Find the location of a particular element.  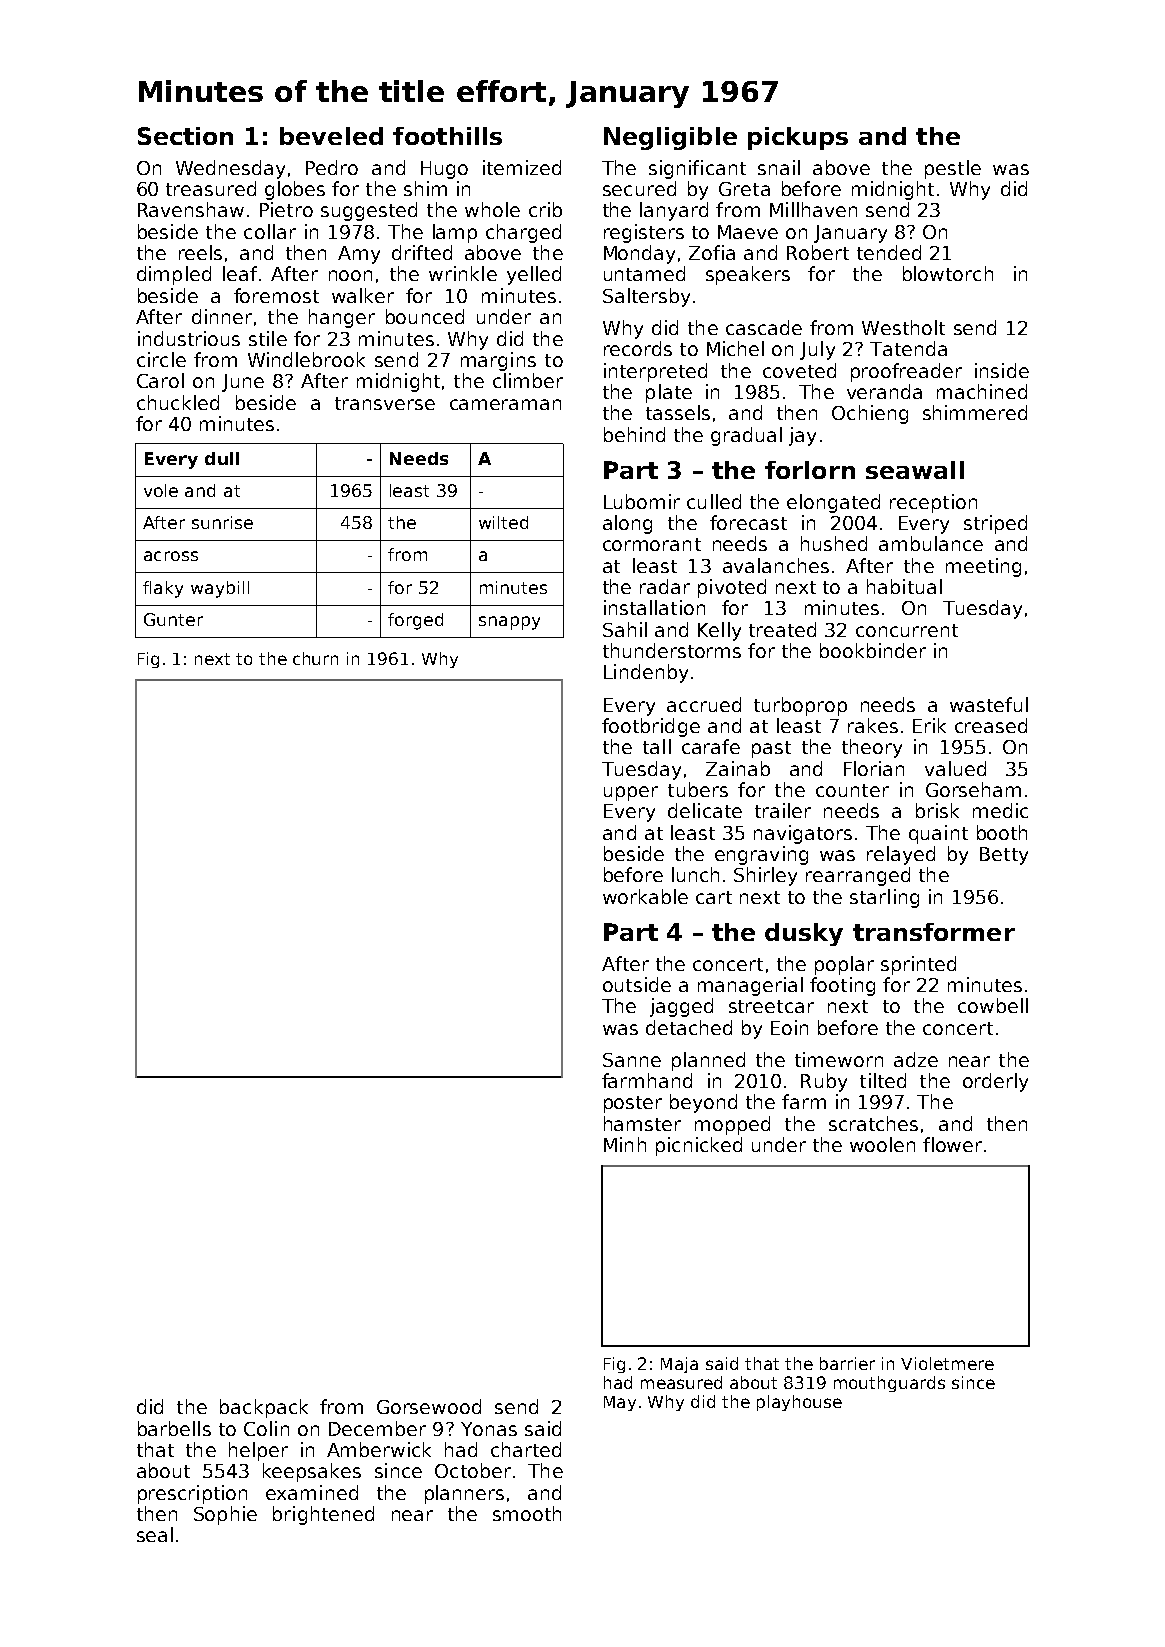

Minh is located at coordinates (625, 1144).
